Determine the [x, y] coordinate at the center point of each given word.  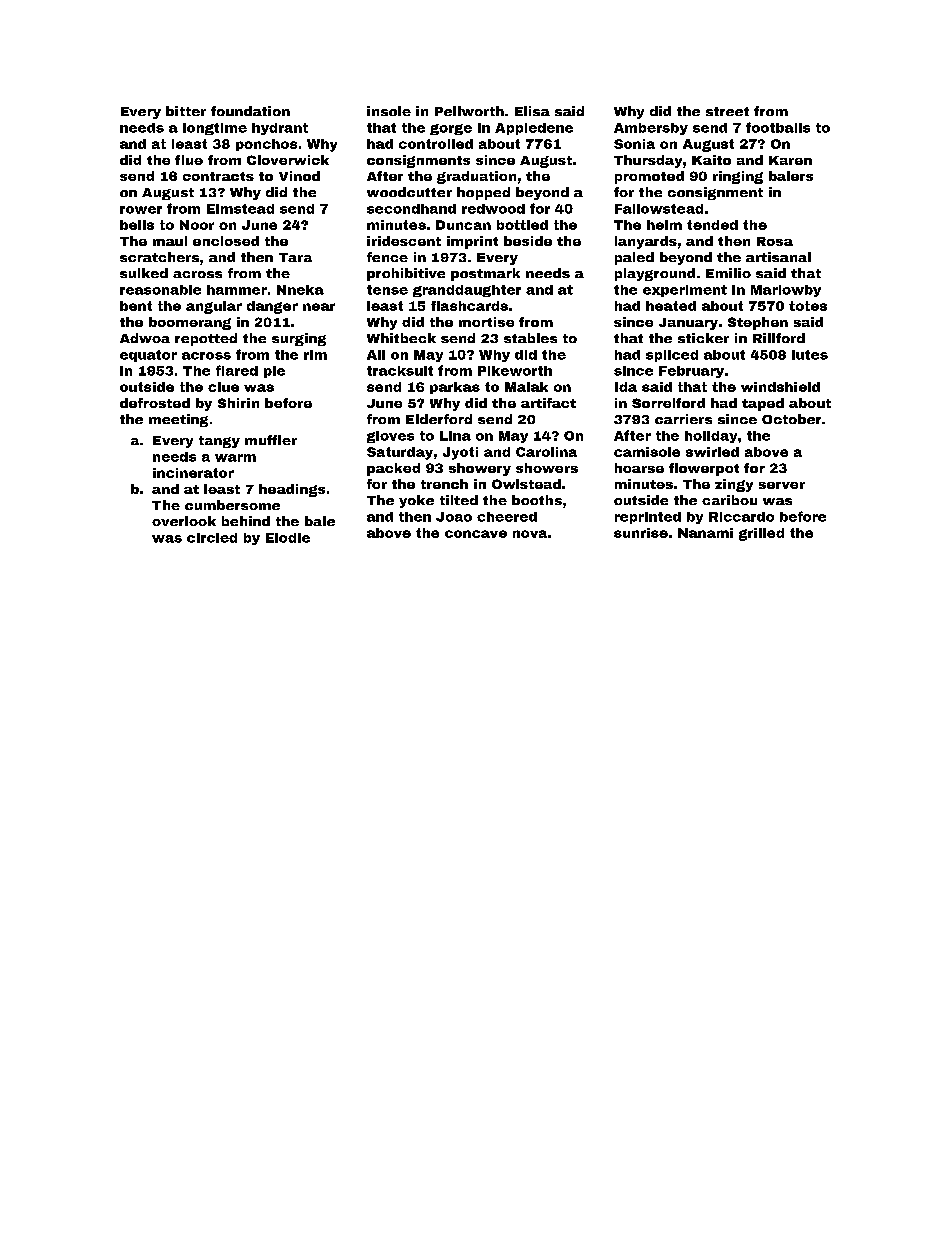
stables [530, 338]
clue [223, 387]
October [791, 419]
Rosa [775, 241]
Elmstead [240, 209]
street [727, 111]
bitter [186, 111]
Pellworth [469, 111]
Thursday [648, 161]
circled [212, 538]
